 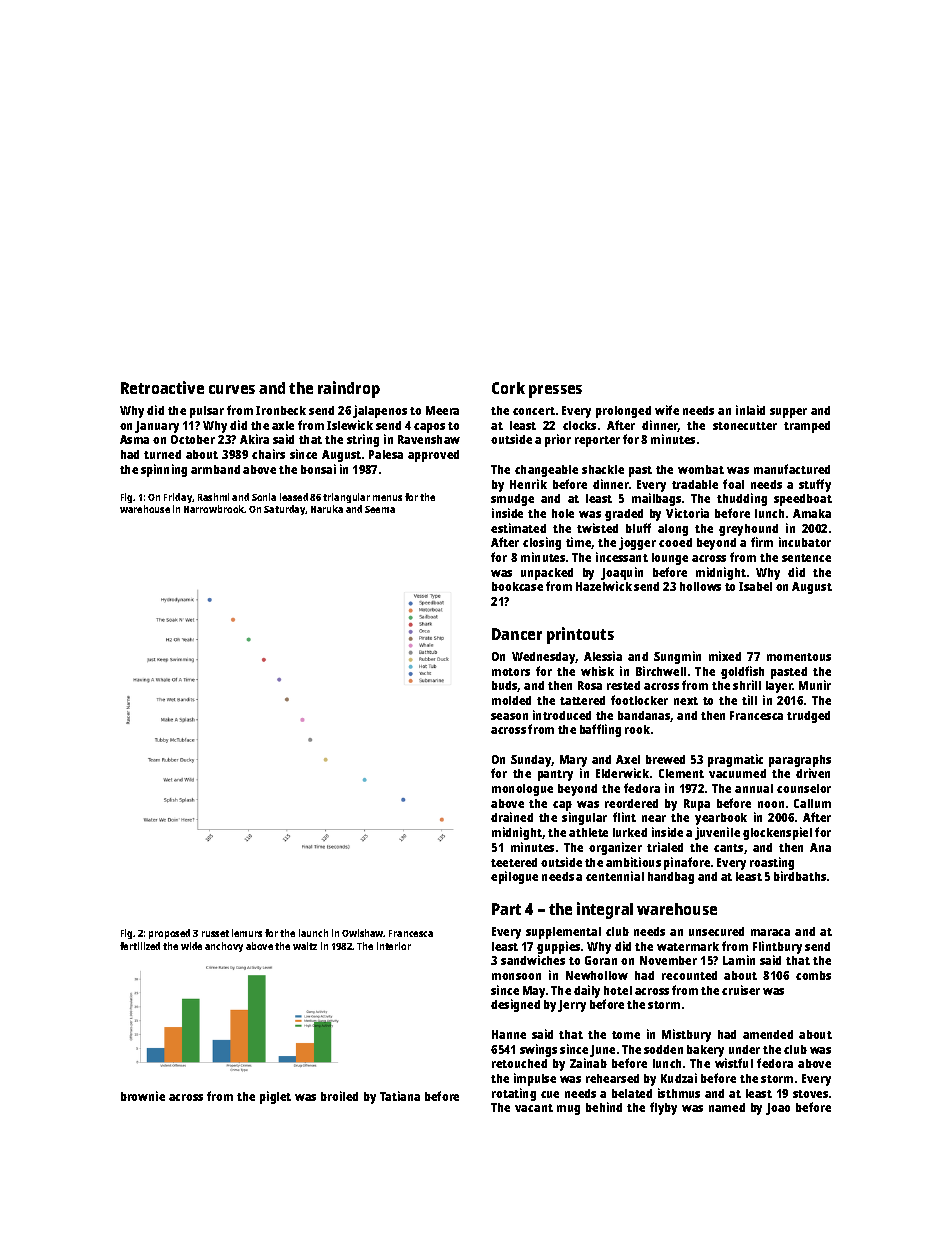 What do you see at coordinates (275, 1097) in the document?
I see `piglet` at bounding box center [275, 1097].
